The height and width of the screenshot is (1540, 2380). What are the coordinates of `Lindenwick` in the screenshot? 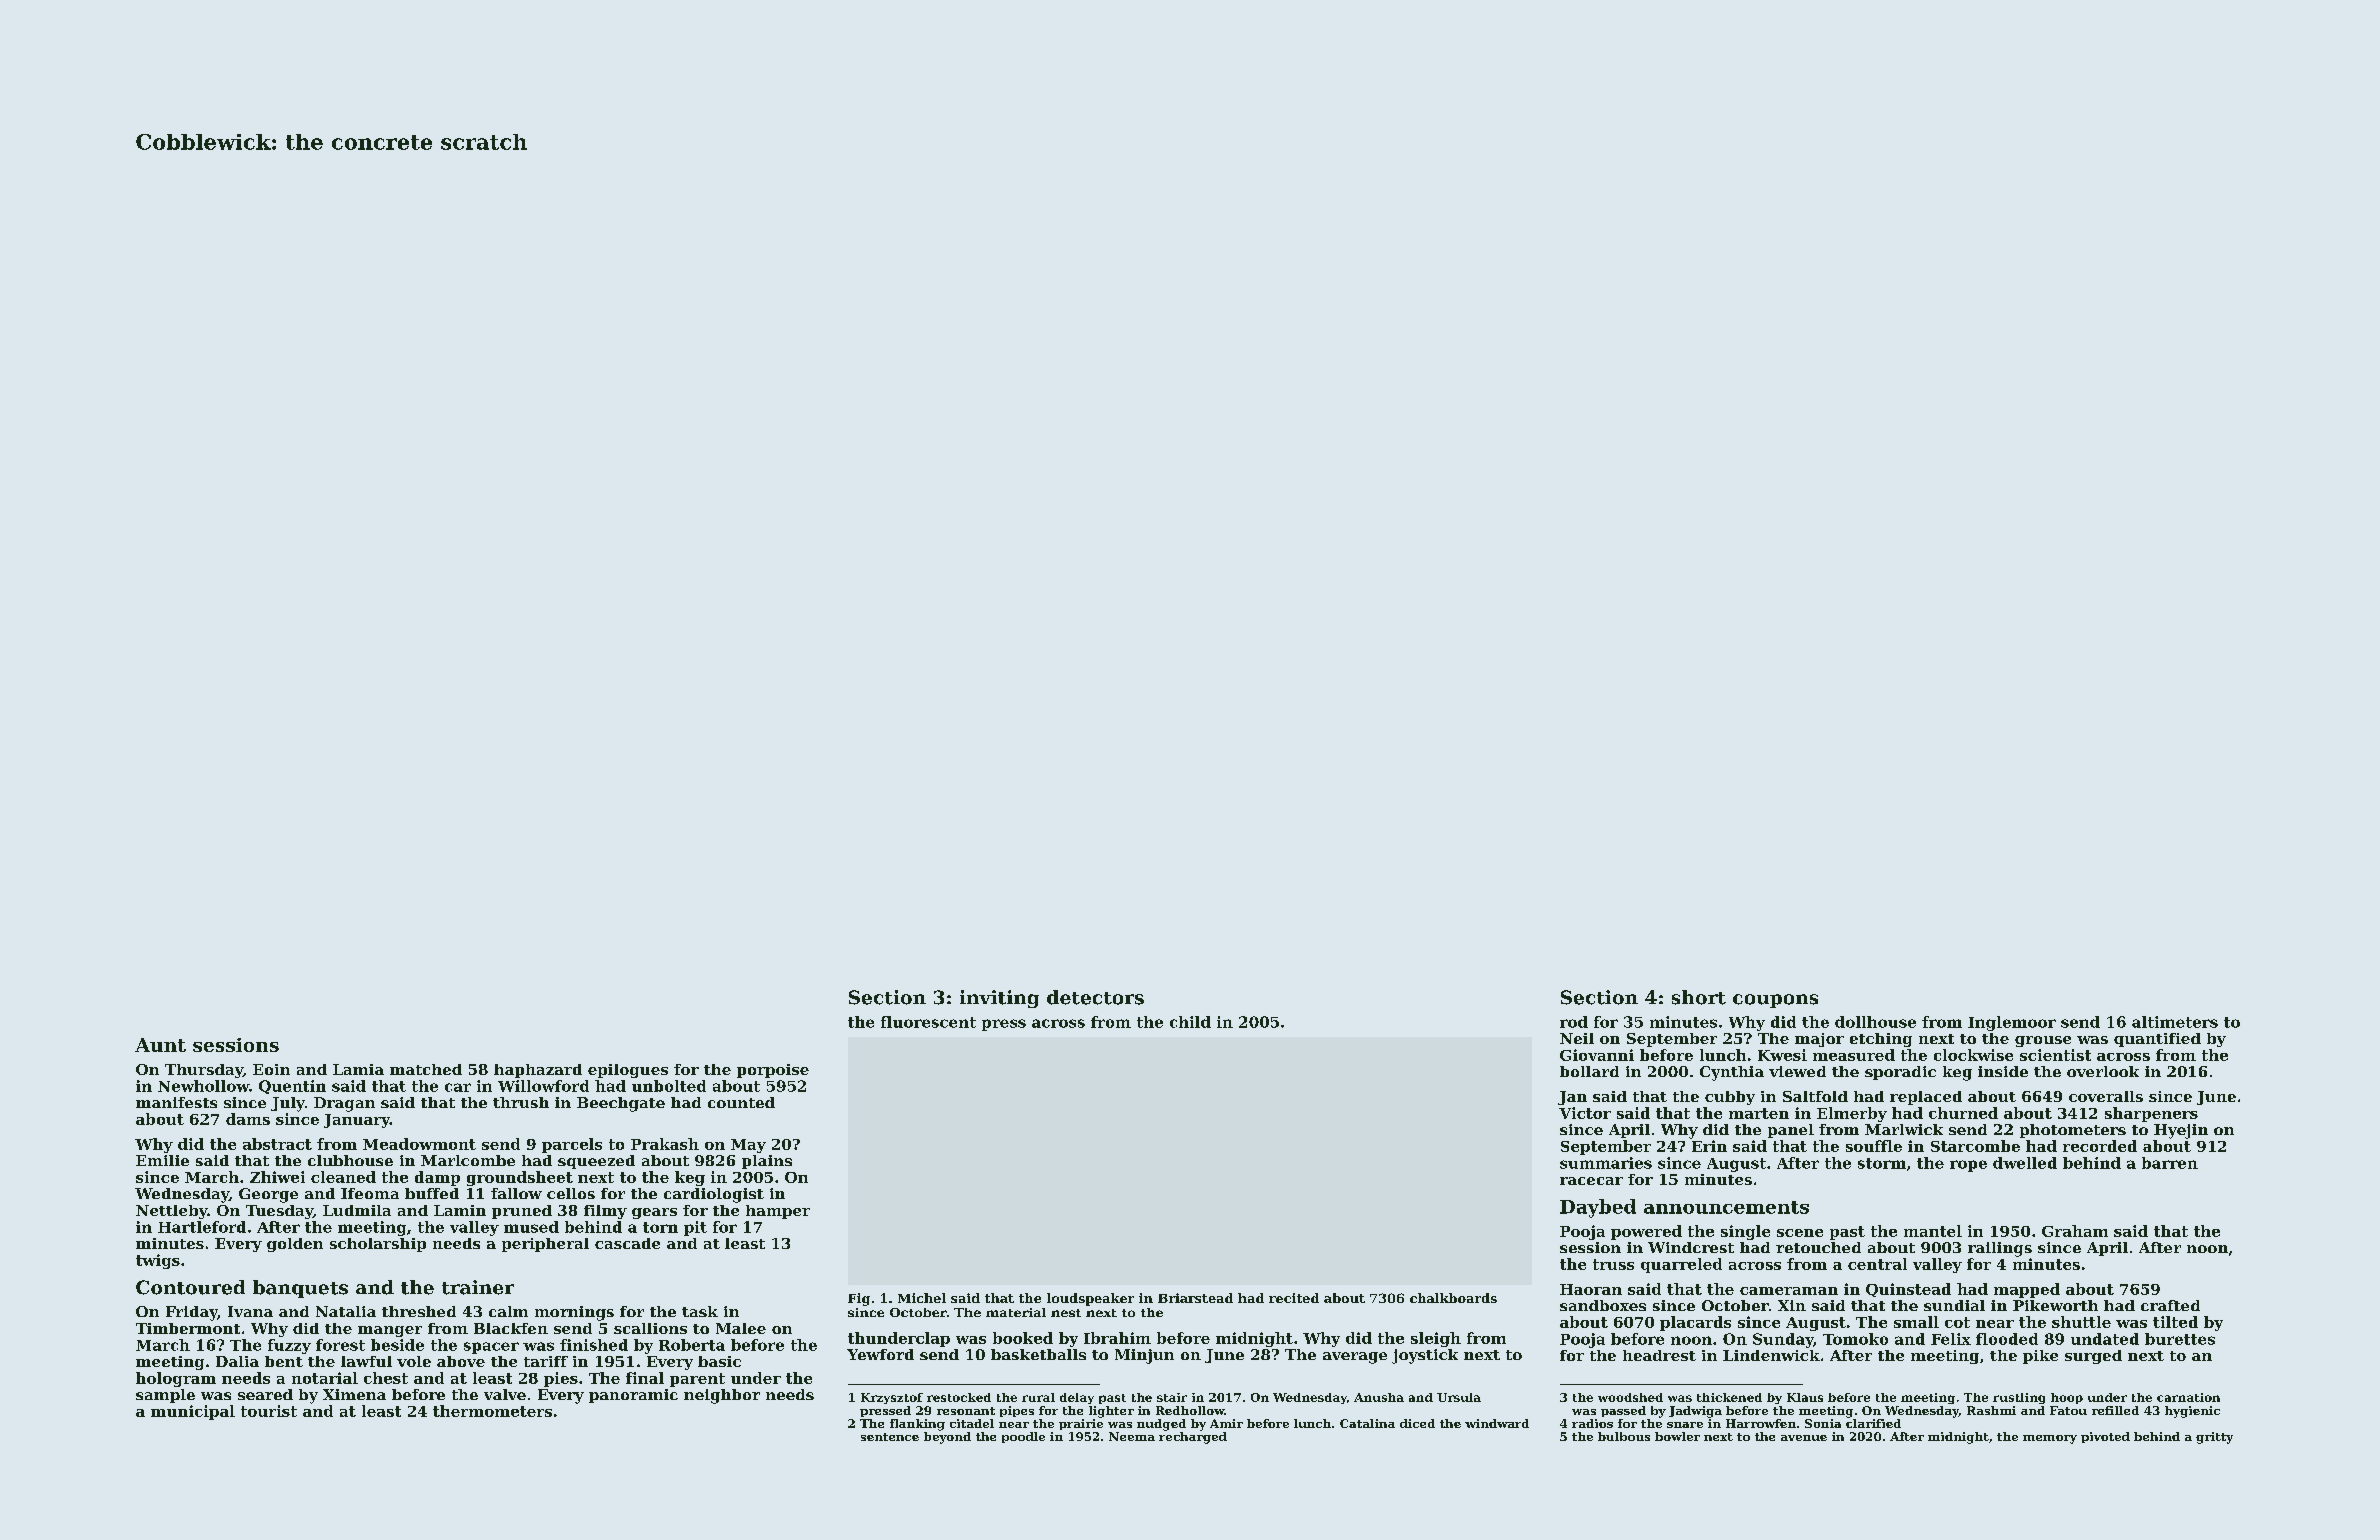 It's located at (1771, 1355).
